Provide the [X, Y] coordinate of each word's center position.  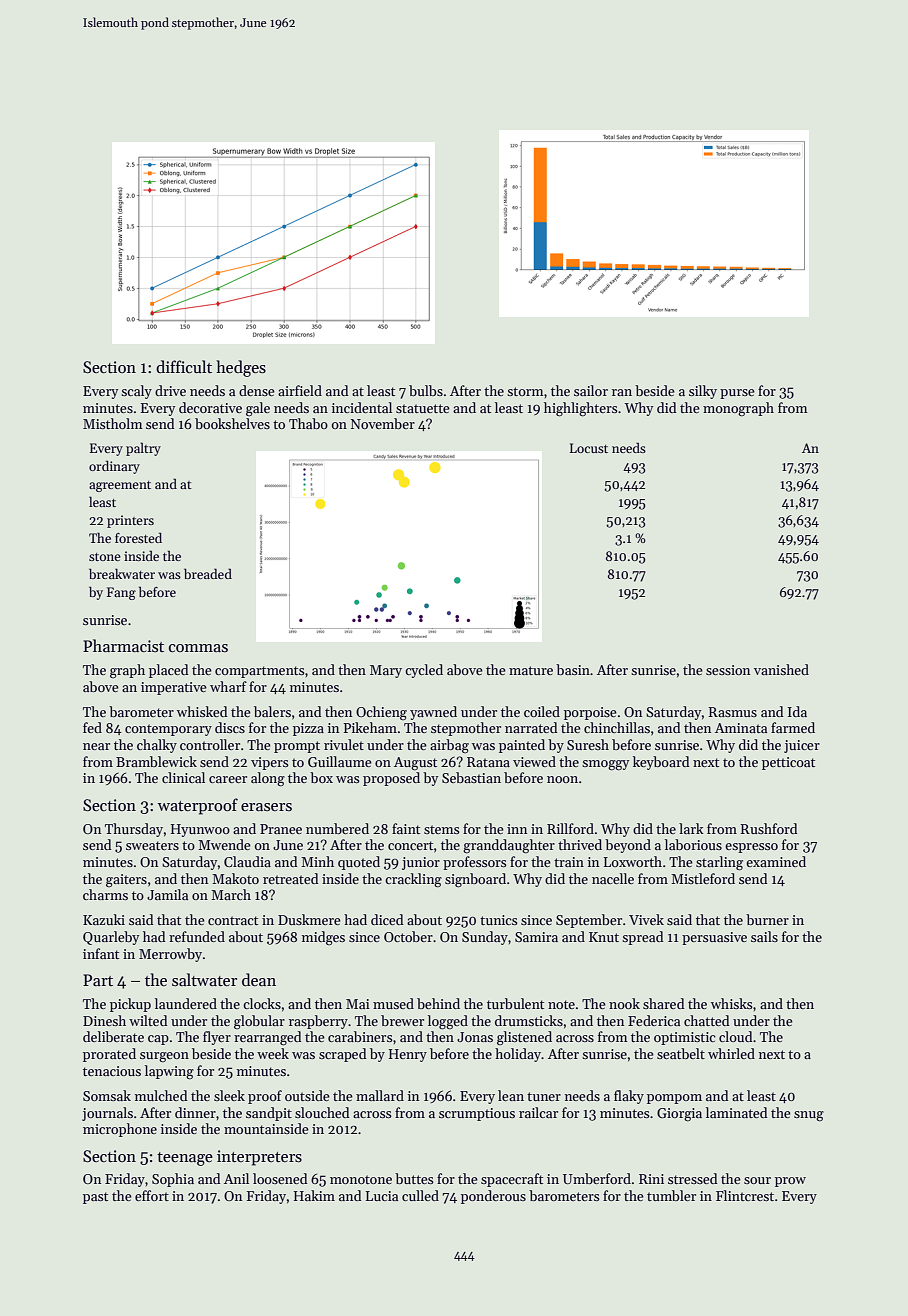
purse [737, 394]
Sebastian [471, 777]
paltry [143, 449]
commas [198, 648]
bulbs [426, 390]
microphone [120, 1130]
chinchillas [617, 727]
